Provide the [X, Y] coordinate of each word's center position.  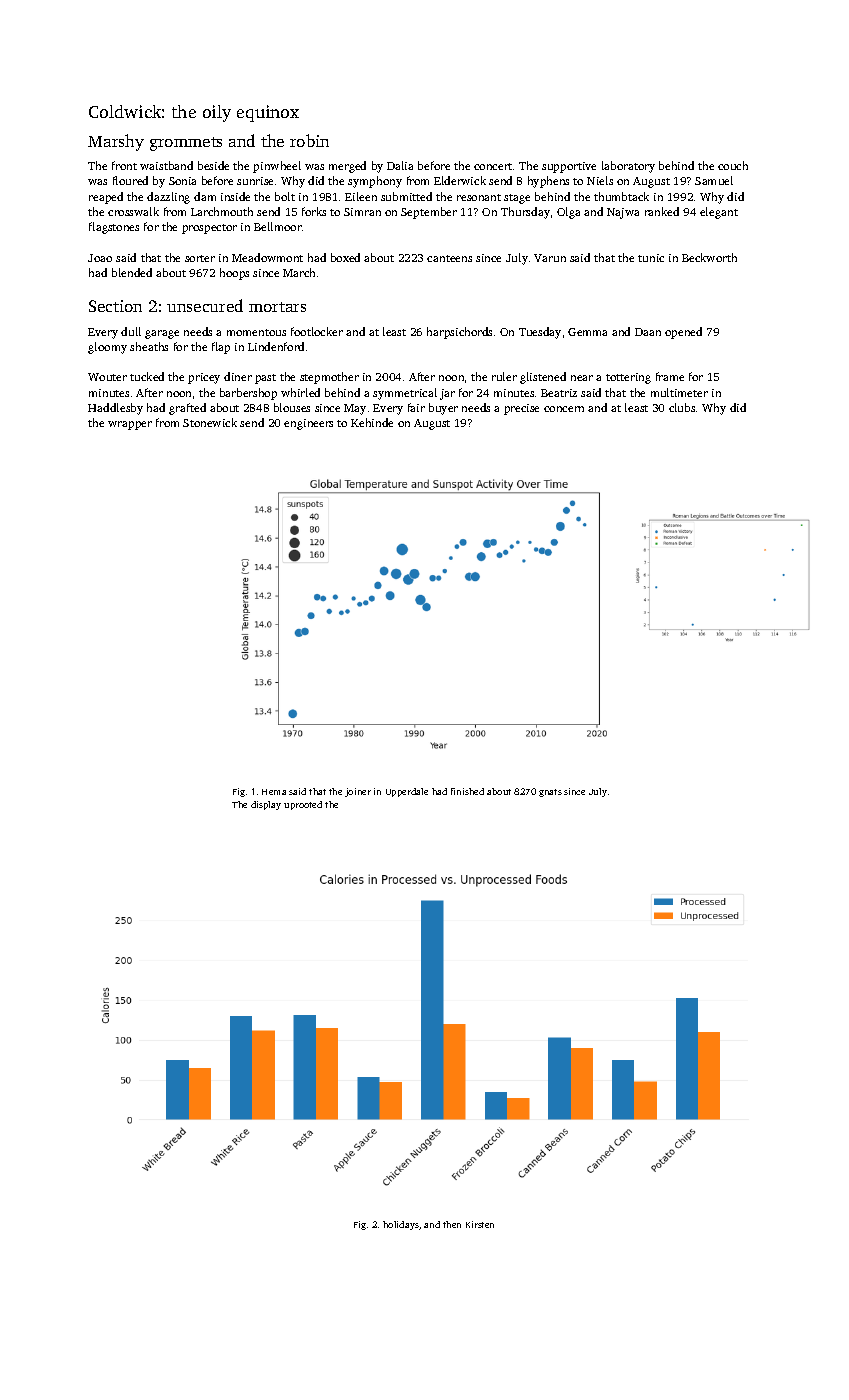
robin [309, 140]
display [266, 805]
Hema [274, 792]
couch [733, 165]
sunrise [255, 181]
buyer [443, 409]
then [452, 1224]
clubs [682, 407]
